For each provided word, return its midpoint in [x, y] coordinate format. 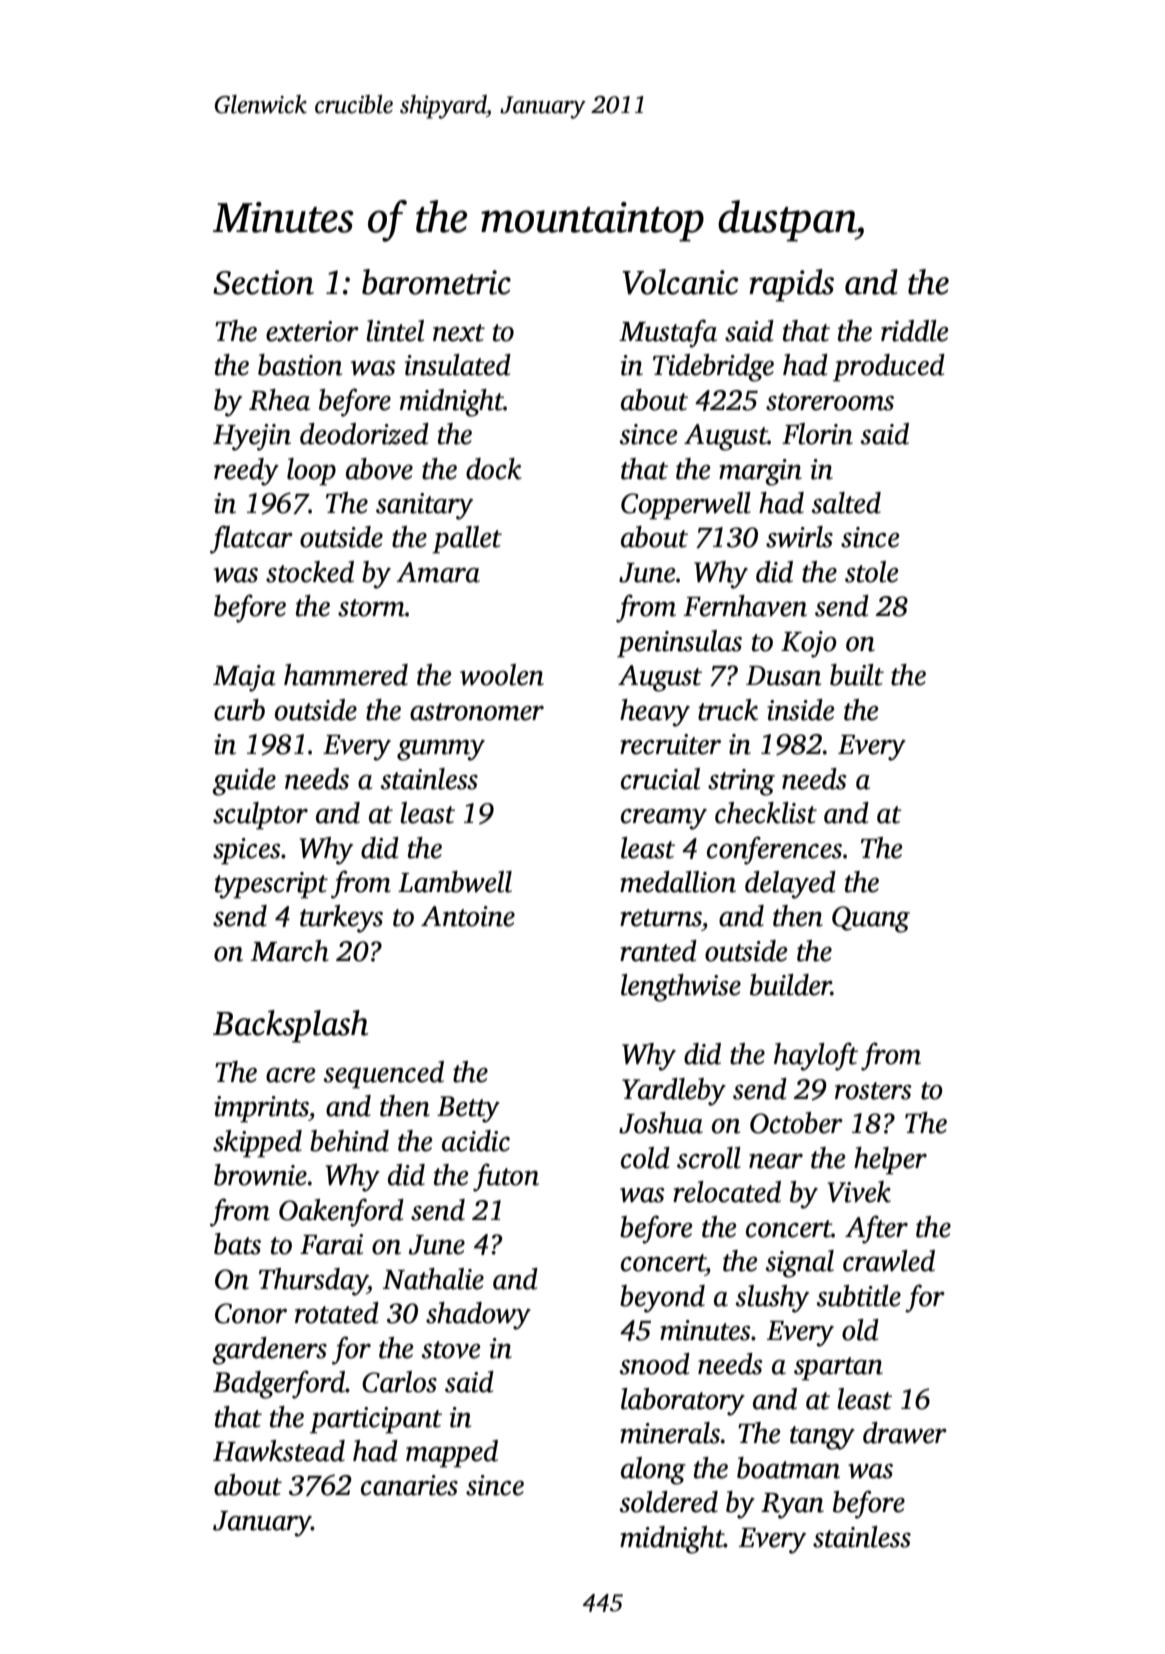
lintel [395, 331]
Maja [244, 678]
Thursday [313, 1282]
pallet [467, 540]
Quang [871, 919]
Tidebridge [713, 368]
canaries [409, 1485]
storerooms [830, 402]
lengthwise [681, 988]
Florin [817, 434]
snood [654, 1364]
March [290, 951]
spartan [838, 1369]
